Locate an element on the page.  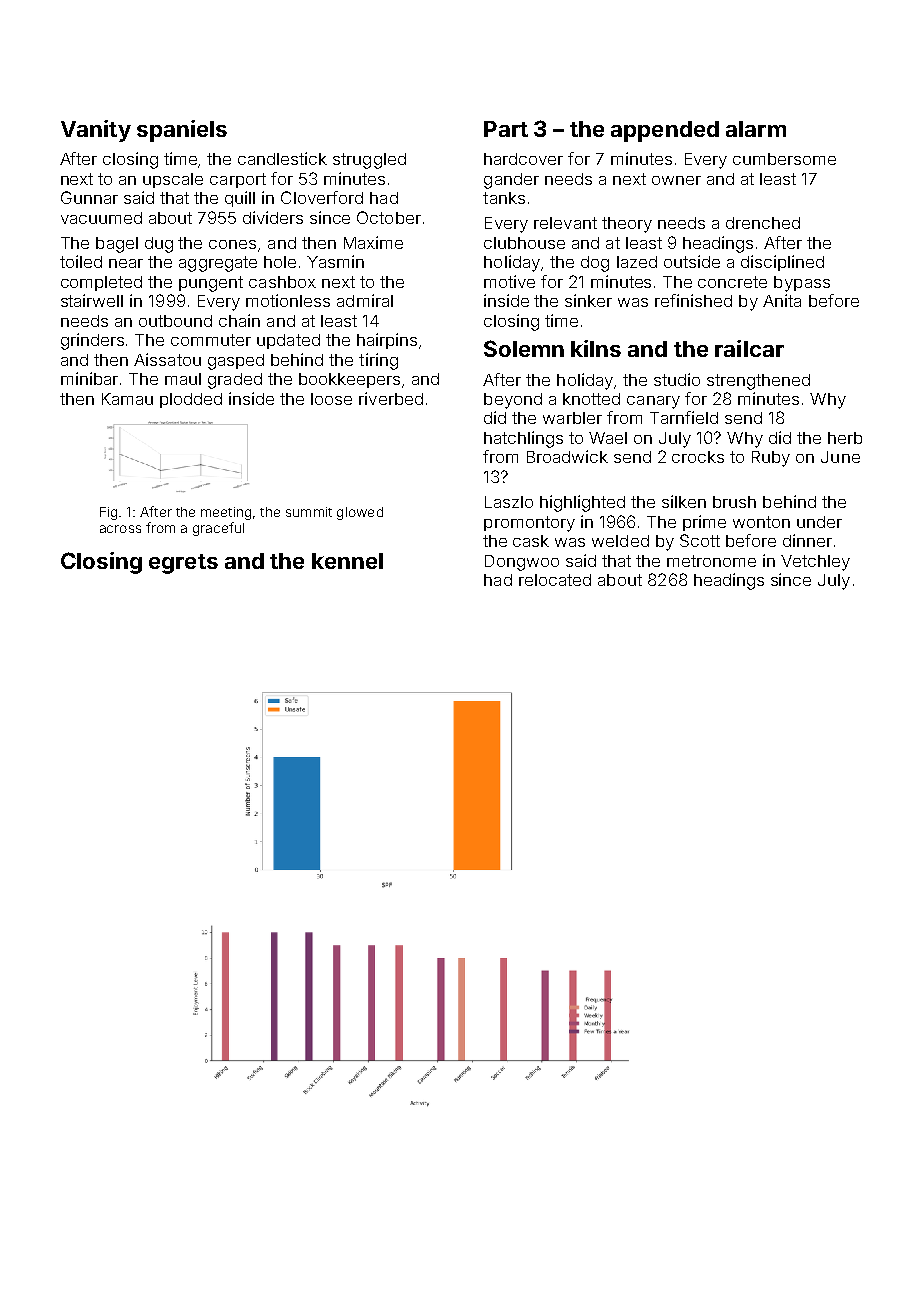
herb is located at coordinates (845, 438).
